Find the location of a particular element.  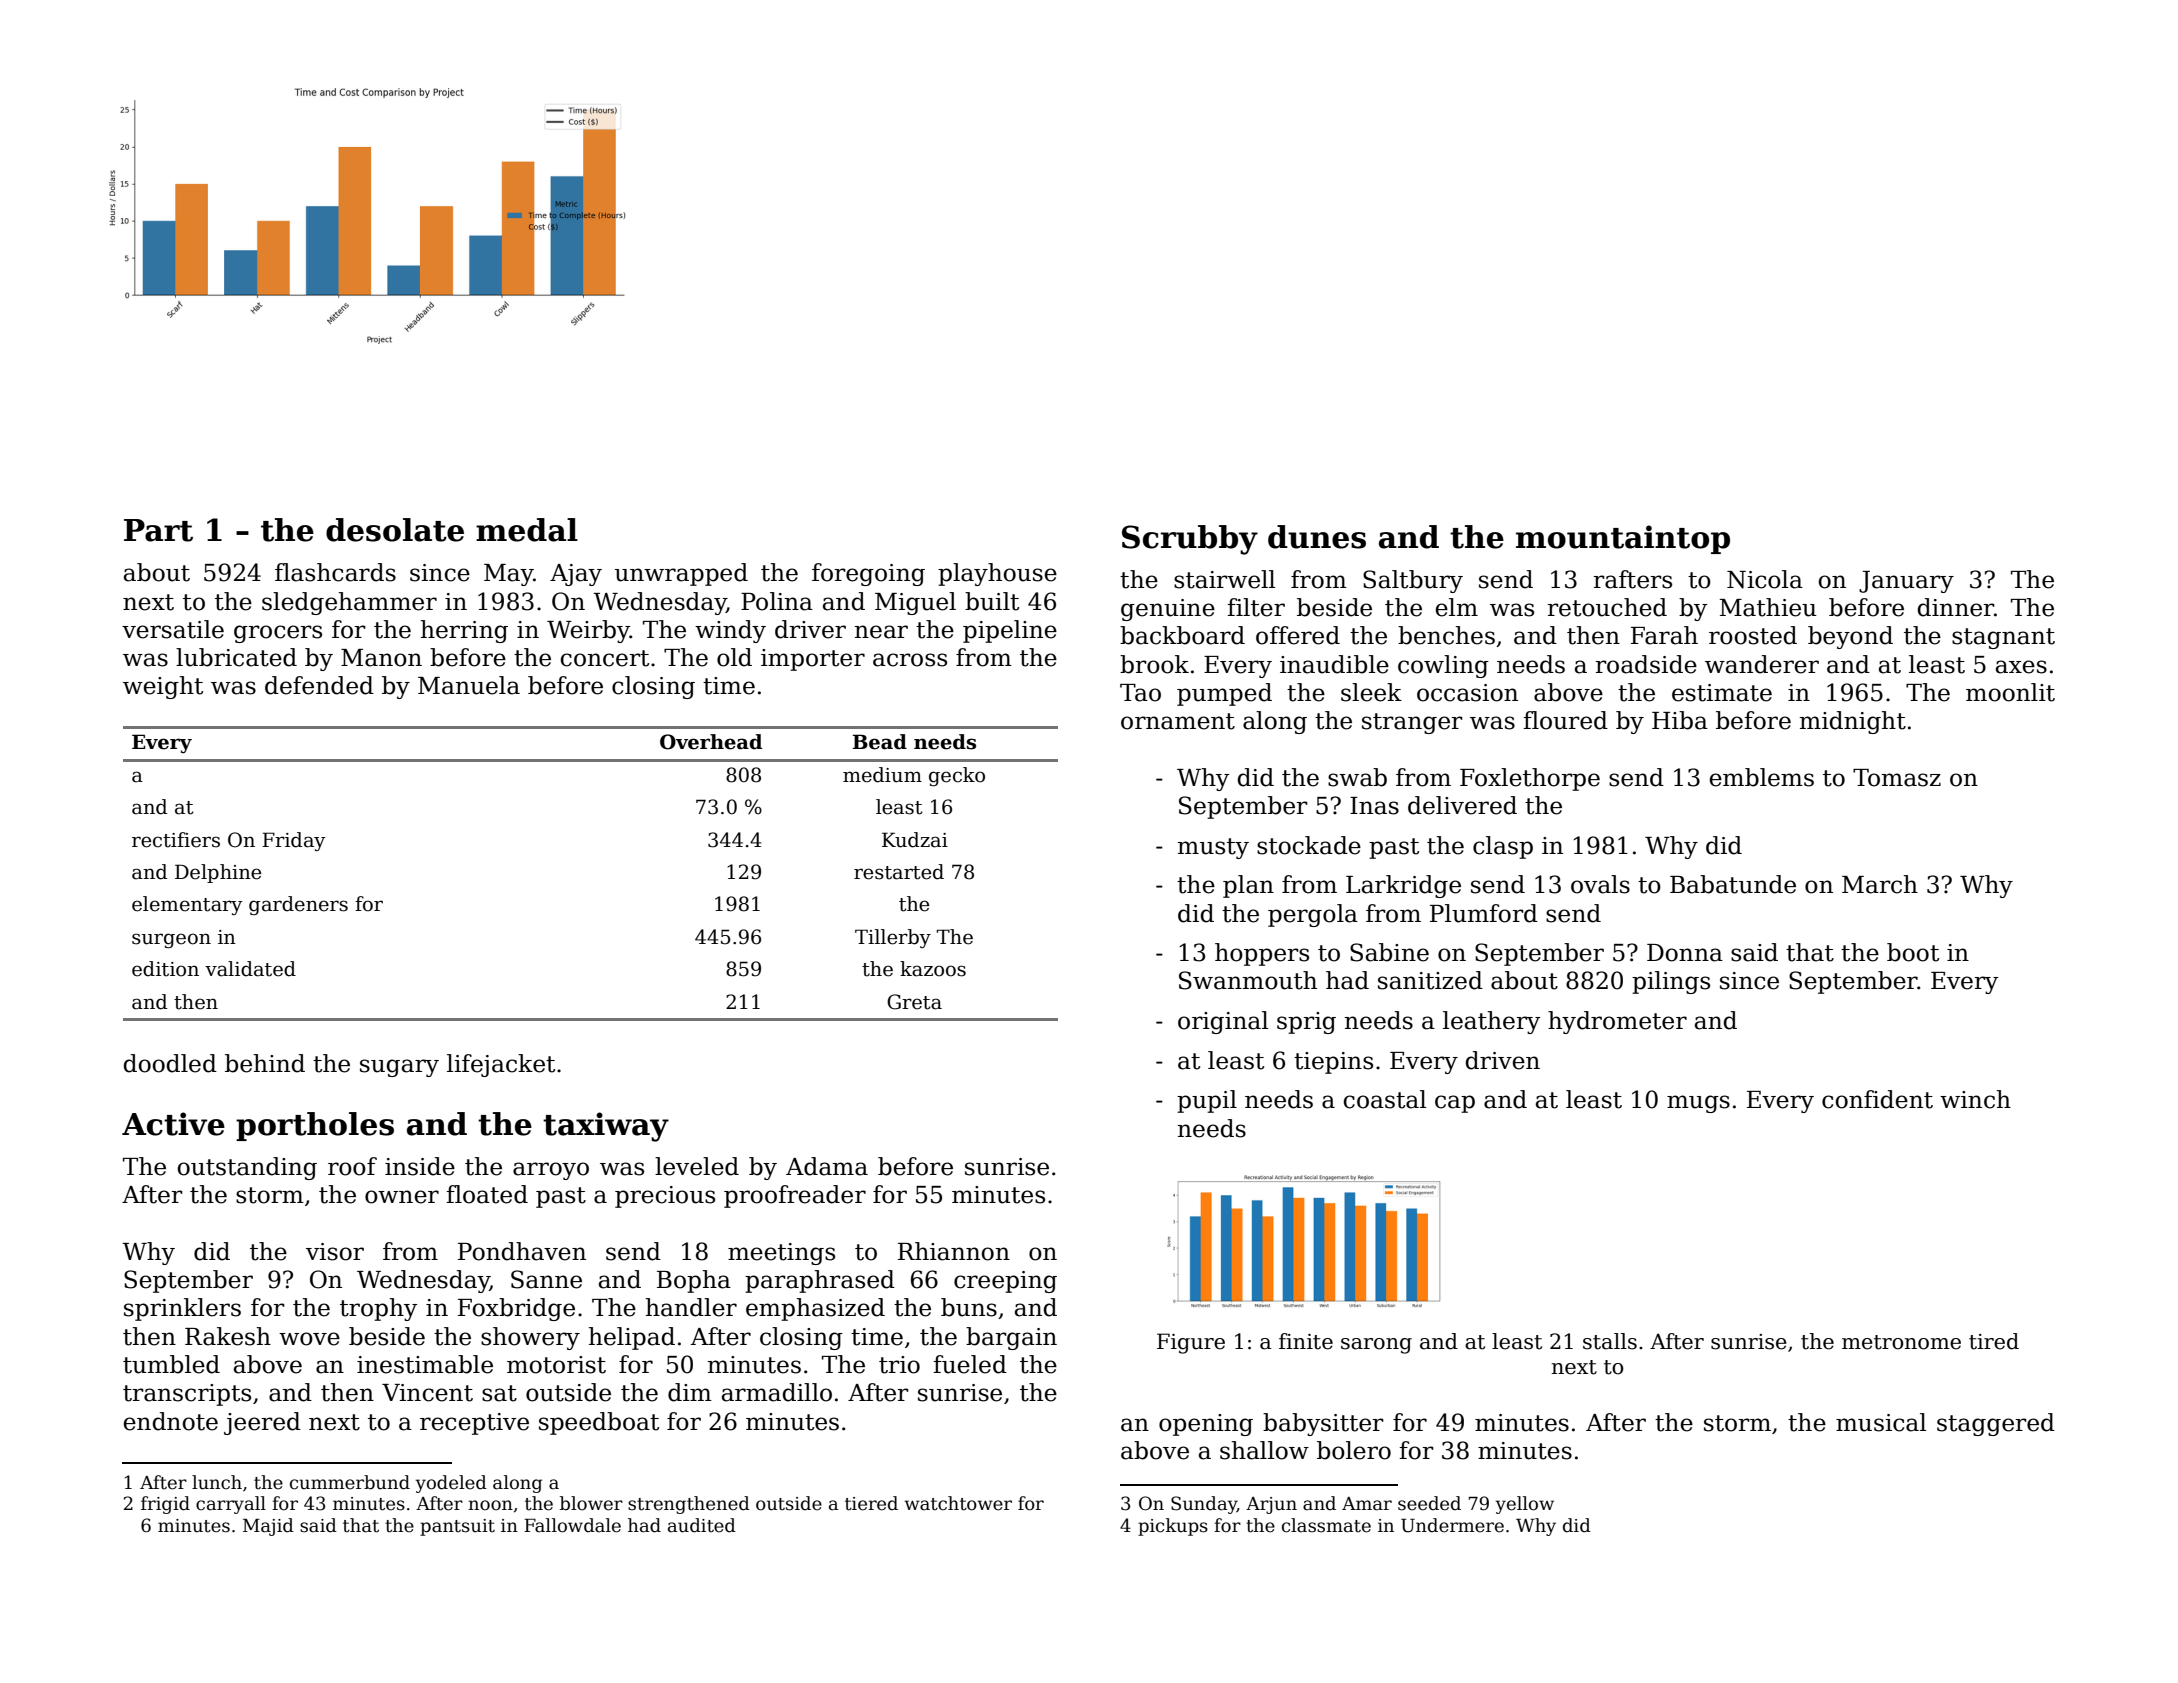

Tomasz is located at coordinates (1897, 778).
